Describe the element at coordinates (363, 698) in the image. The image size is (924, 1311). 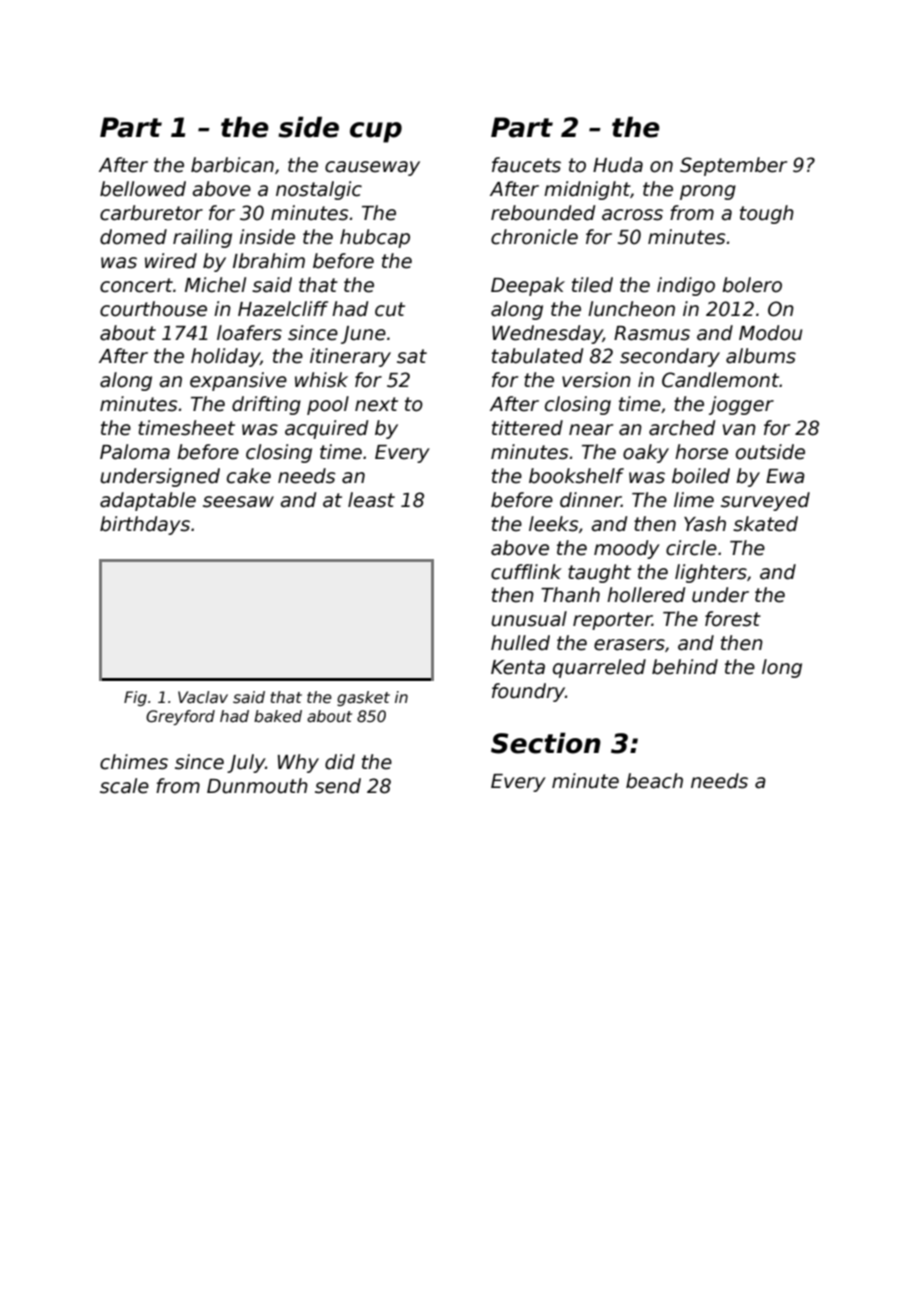
I see `gasket` at that location.
